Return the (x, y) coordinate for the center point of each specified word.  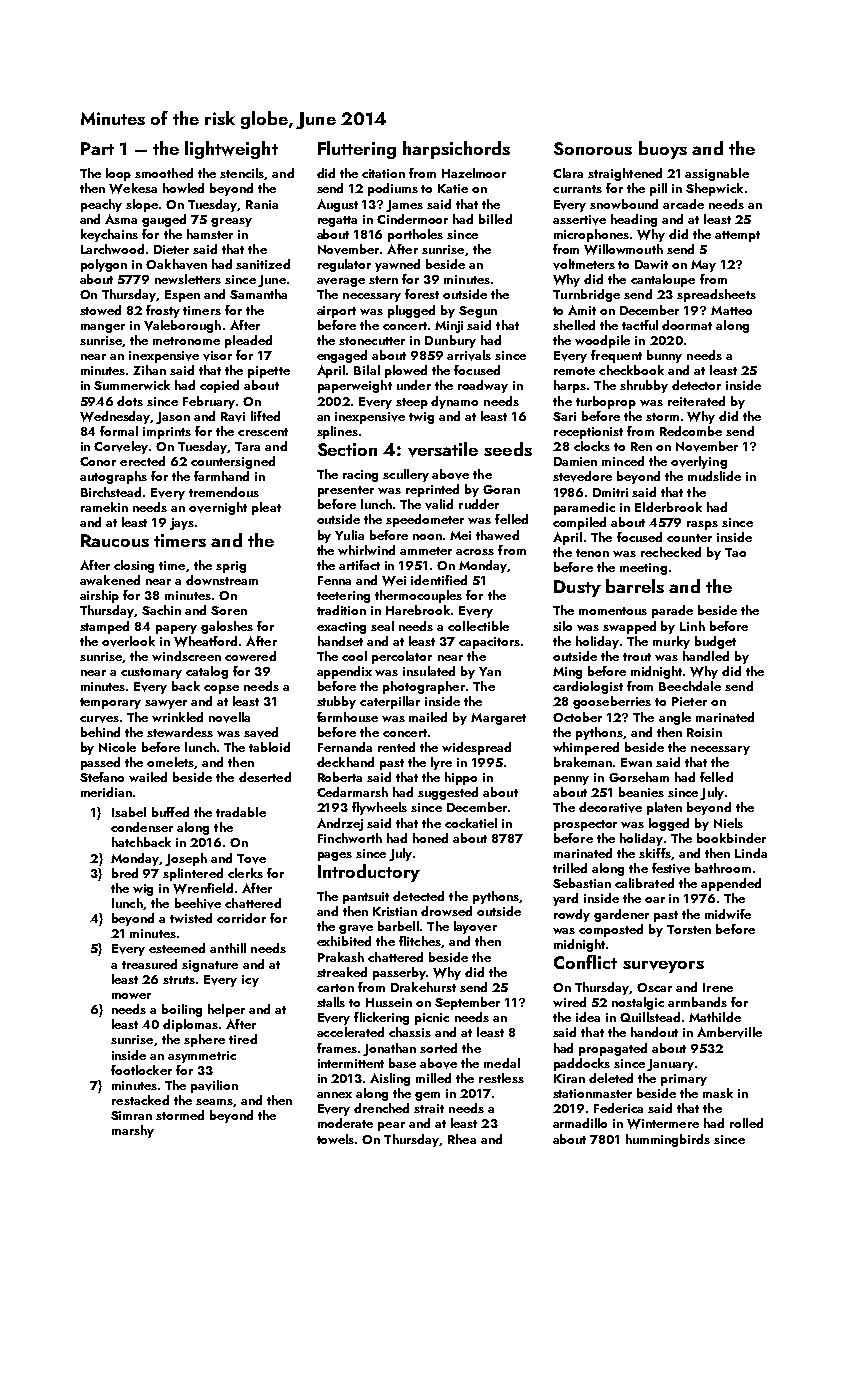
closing (134, 566)
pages (335, 856)
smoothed (164, 173)
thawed (497, 535)
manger (103, 328)
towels (335, 1139)
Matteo (731, 310)
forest (422, 294)
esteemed (177, 948)
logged (669, 824)
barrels (635, 586)
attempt (737, 236)
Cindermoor (412, 219)
